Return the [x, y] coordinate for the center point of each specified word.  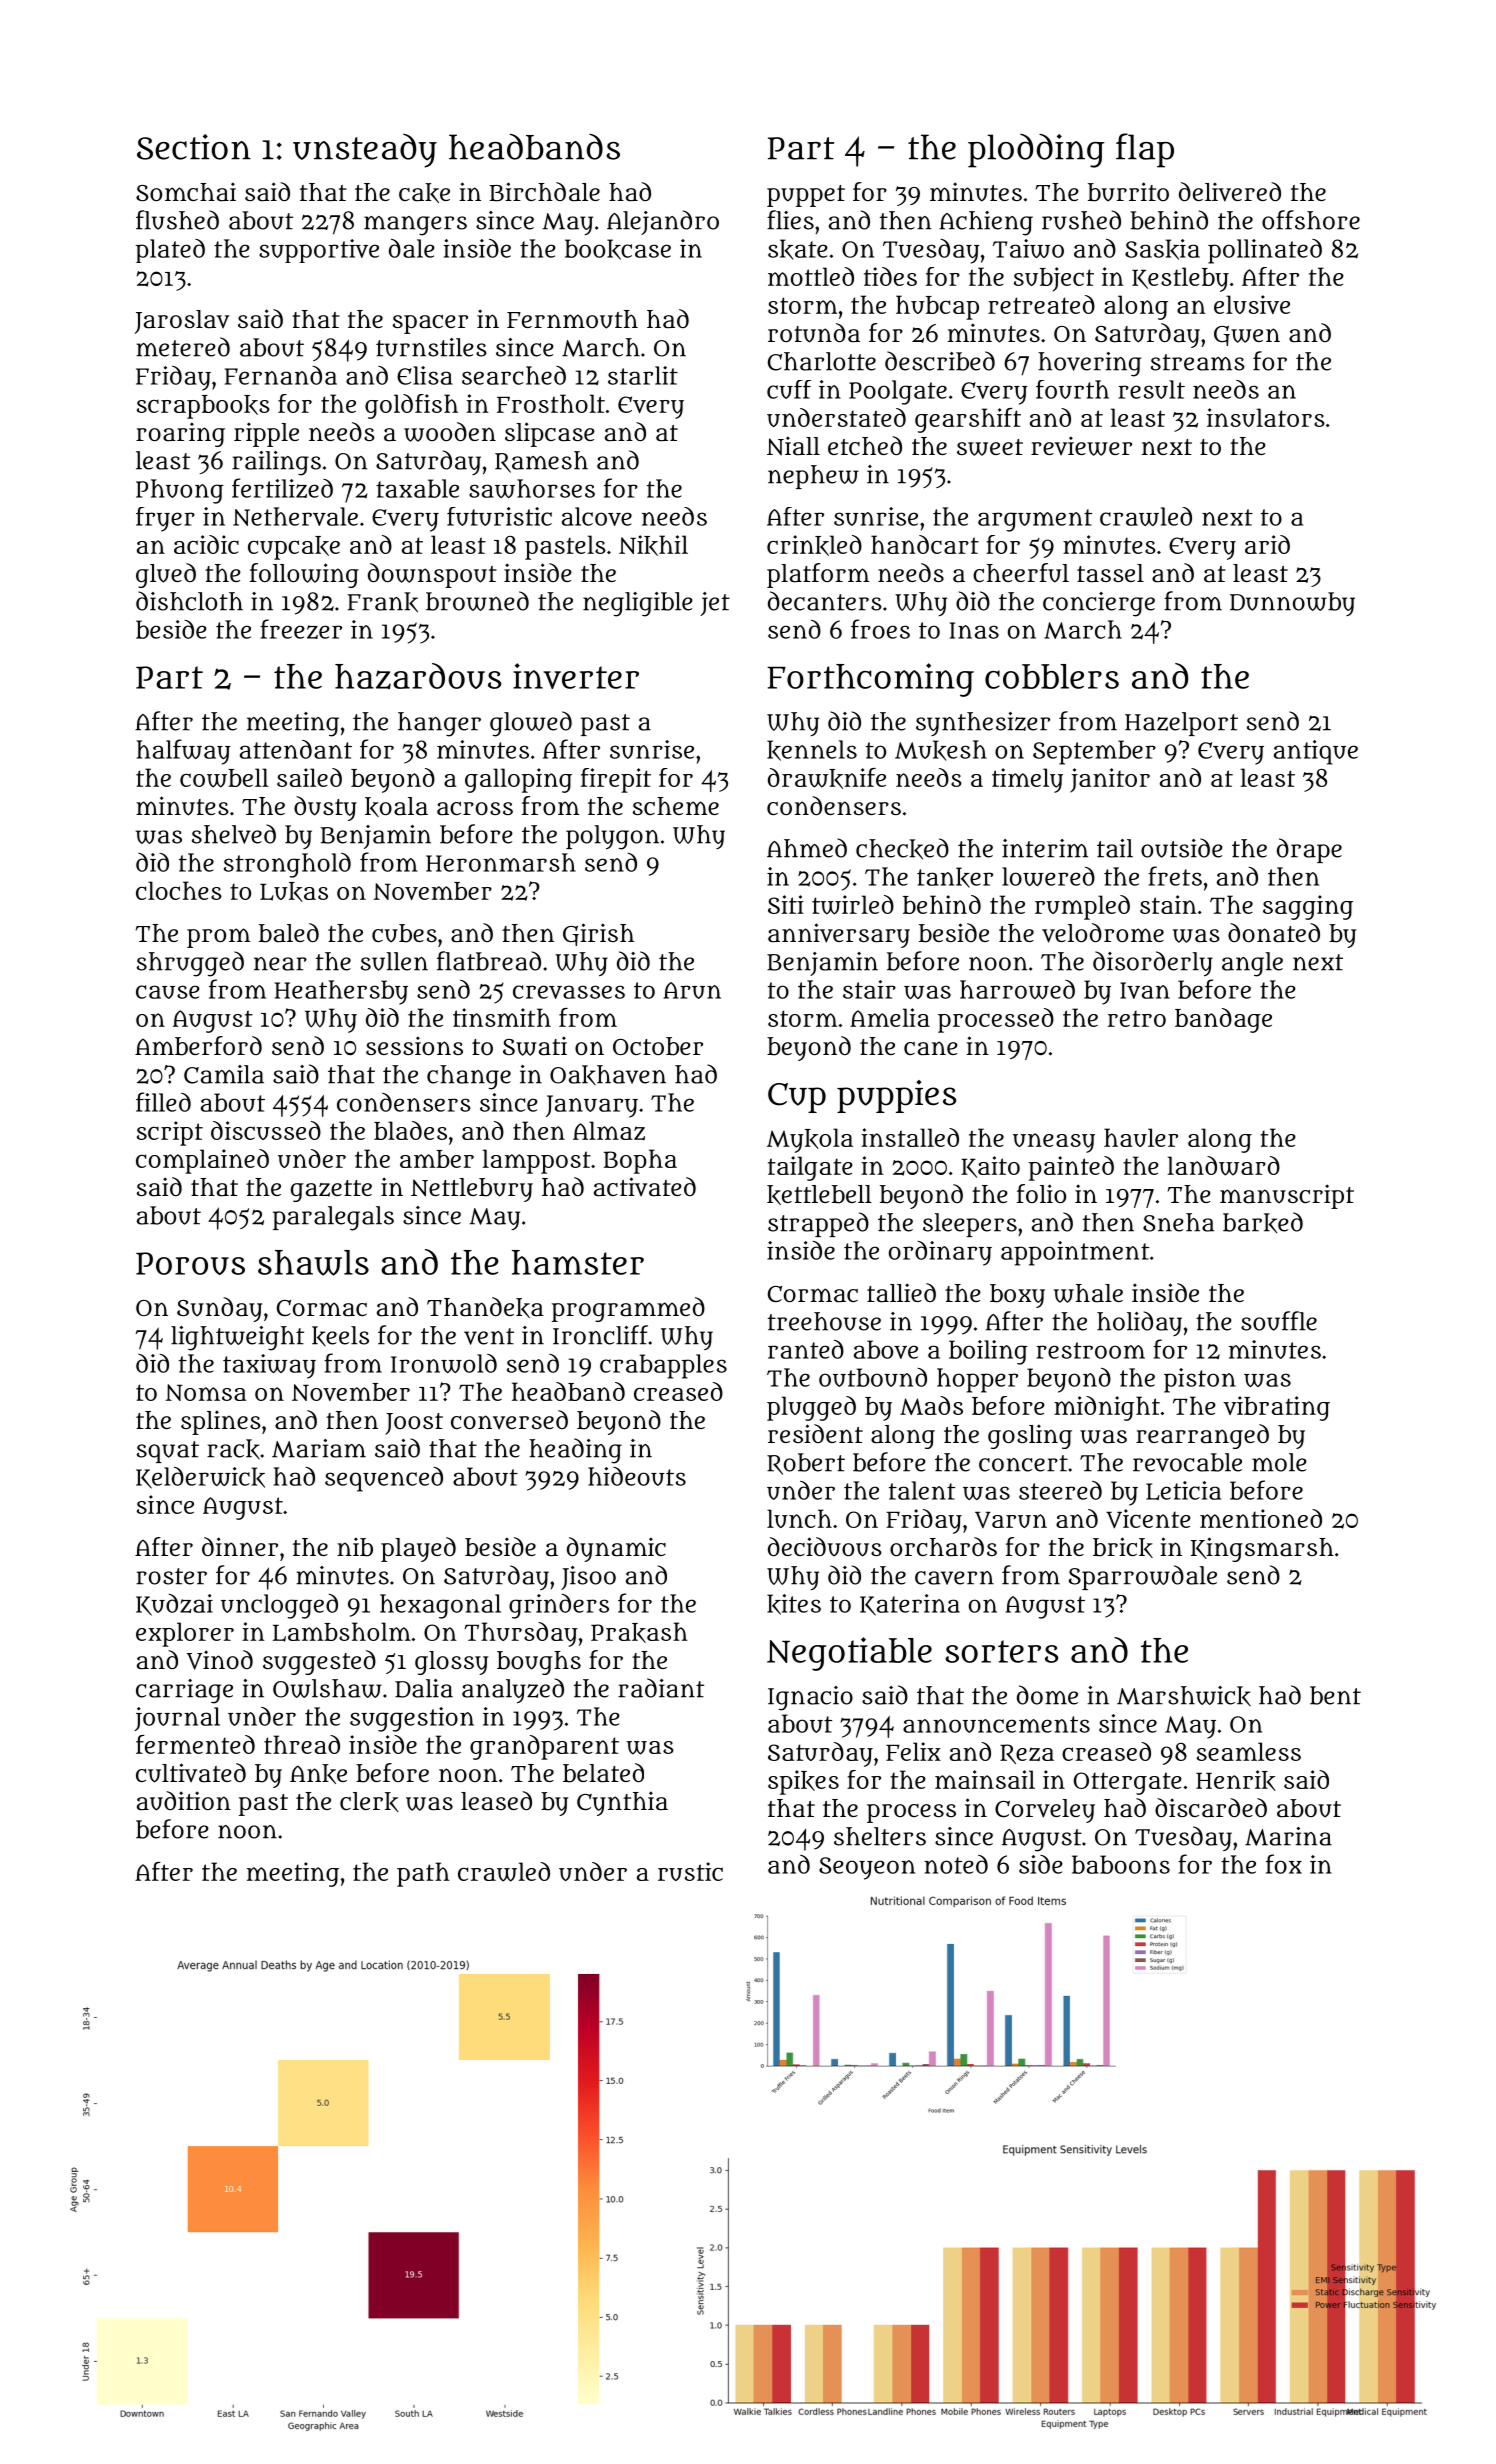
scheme [676, 806]
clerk [369, 1802]
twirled [853, 905]
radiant [661, 1688]
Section [194, 147]
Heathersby [341, 992]
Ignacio [810, 1698]
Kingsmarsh [1262, 1549]
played [418, 1549]
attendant [296, 749]
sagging [1308, 907]
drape [1309, 850]
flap [1145, 150]
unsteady [365, 151]
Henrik [1236, 1780]
